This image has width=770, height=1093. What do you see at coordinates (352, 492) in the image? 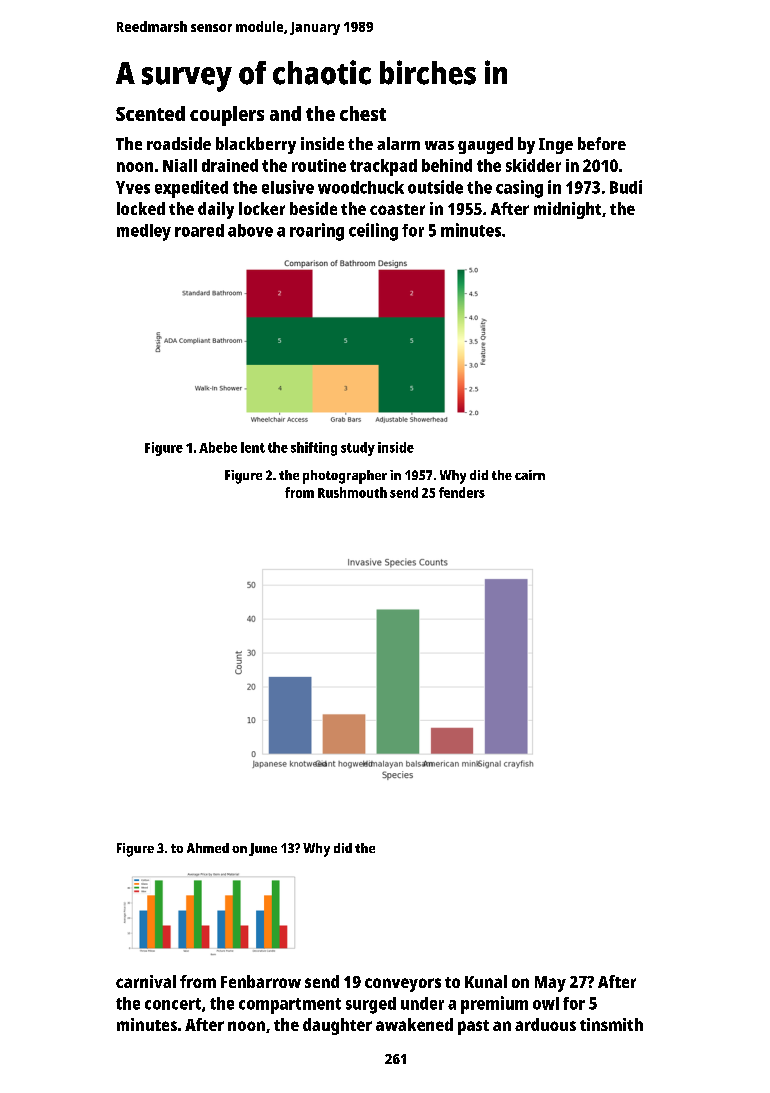
I see `Rushmouth` at bounding box center [352, 492].
